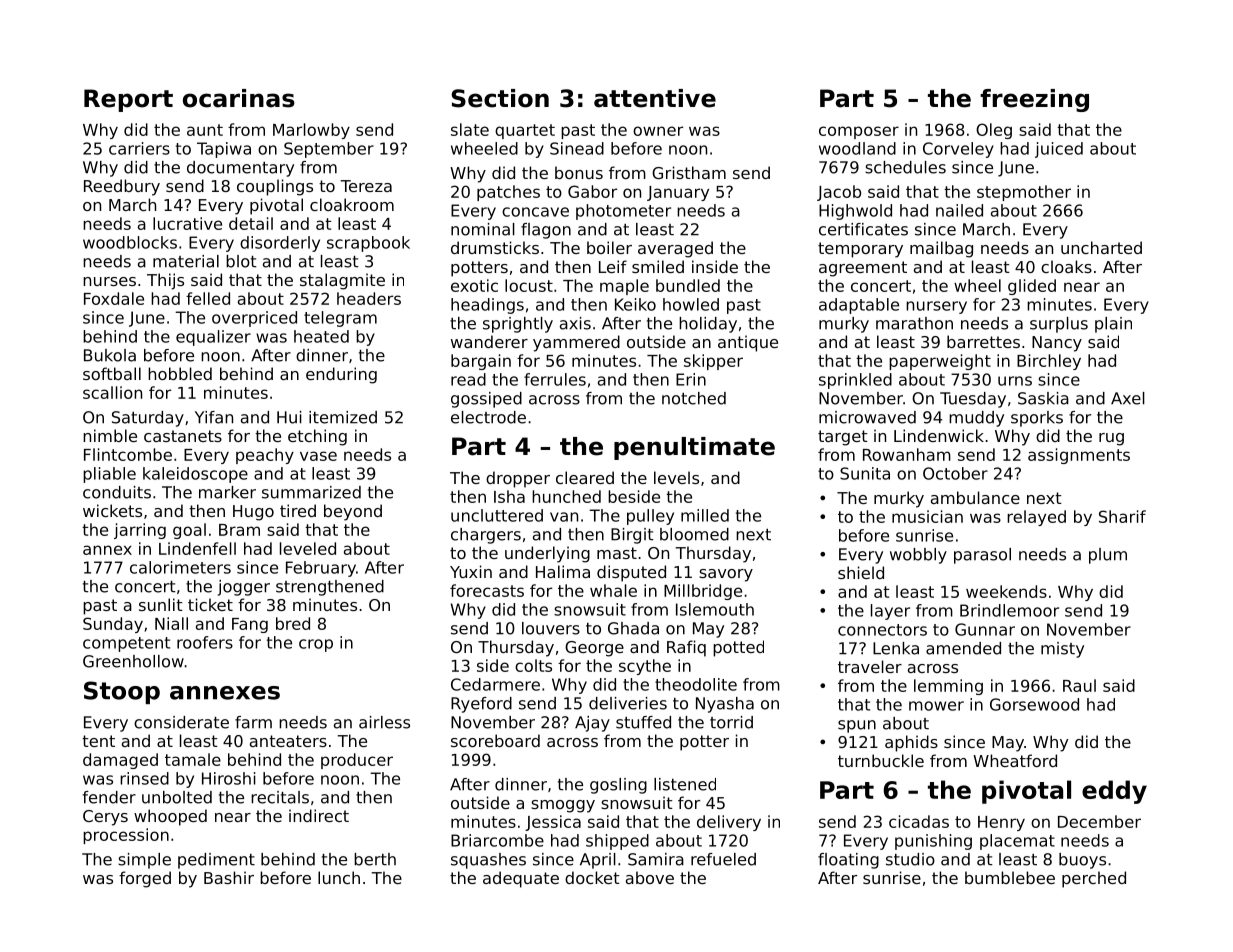 This image has width=1233, height=952. What do you see at coordinates (521, 879) in the image?
I see `adequate` at bounding box center [521, 879].
